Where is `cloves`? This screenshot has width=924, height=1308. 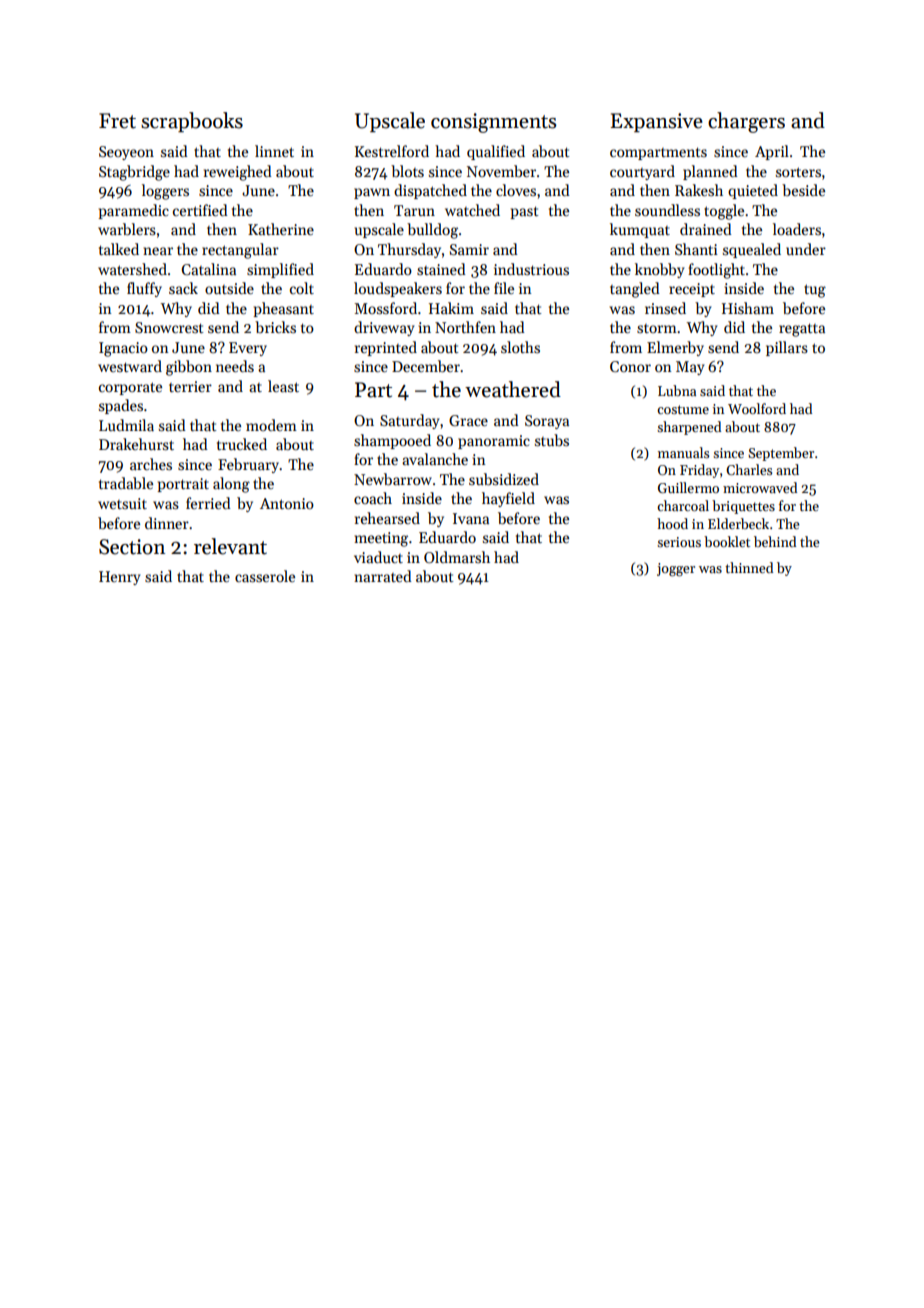
cloves is located at coordinates (516, 190).
